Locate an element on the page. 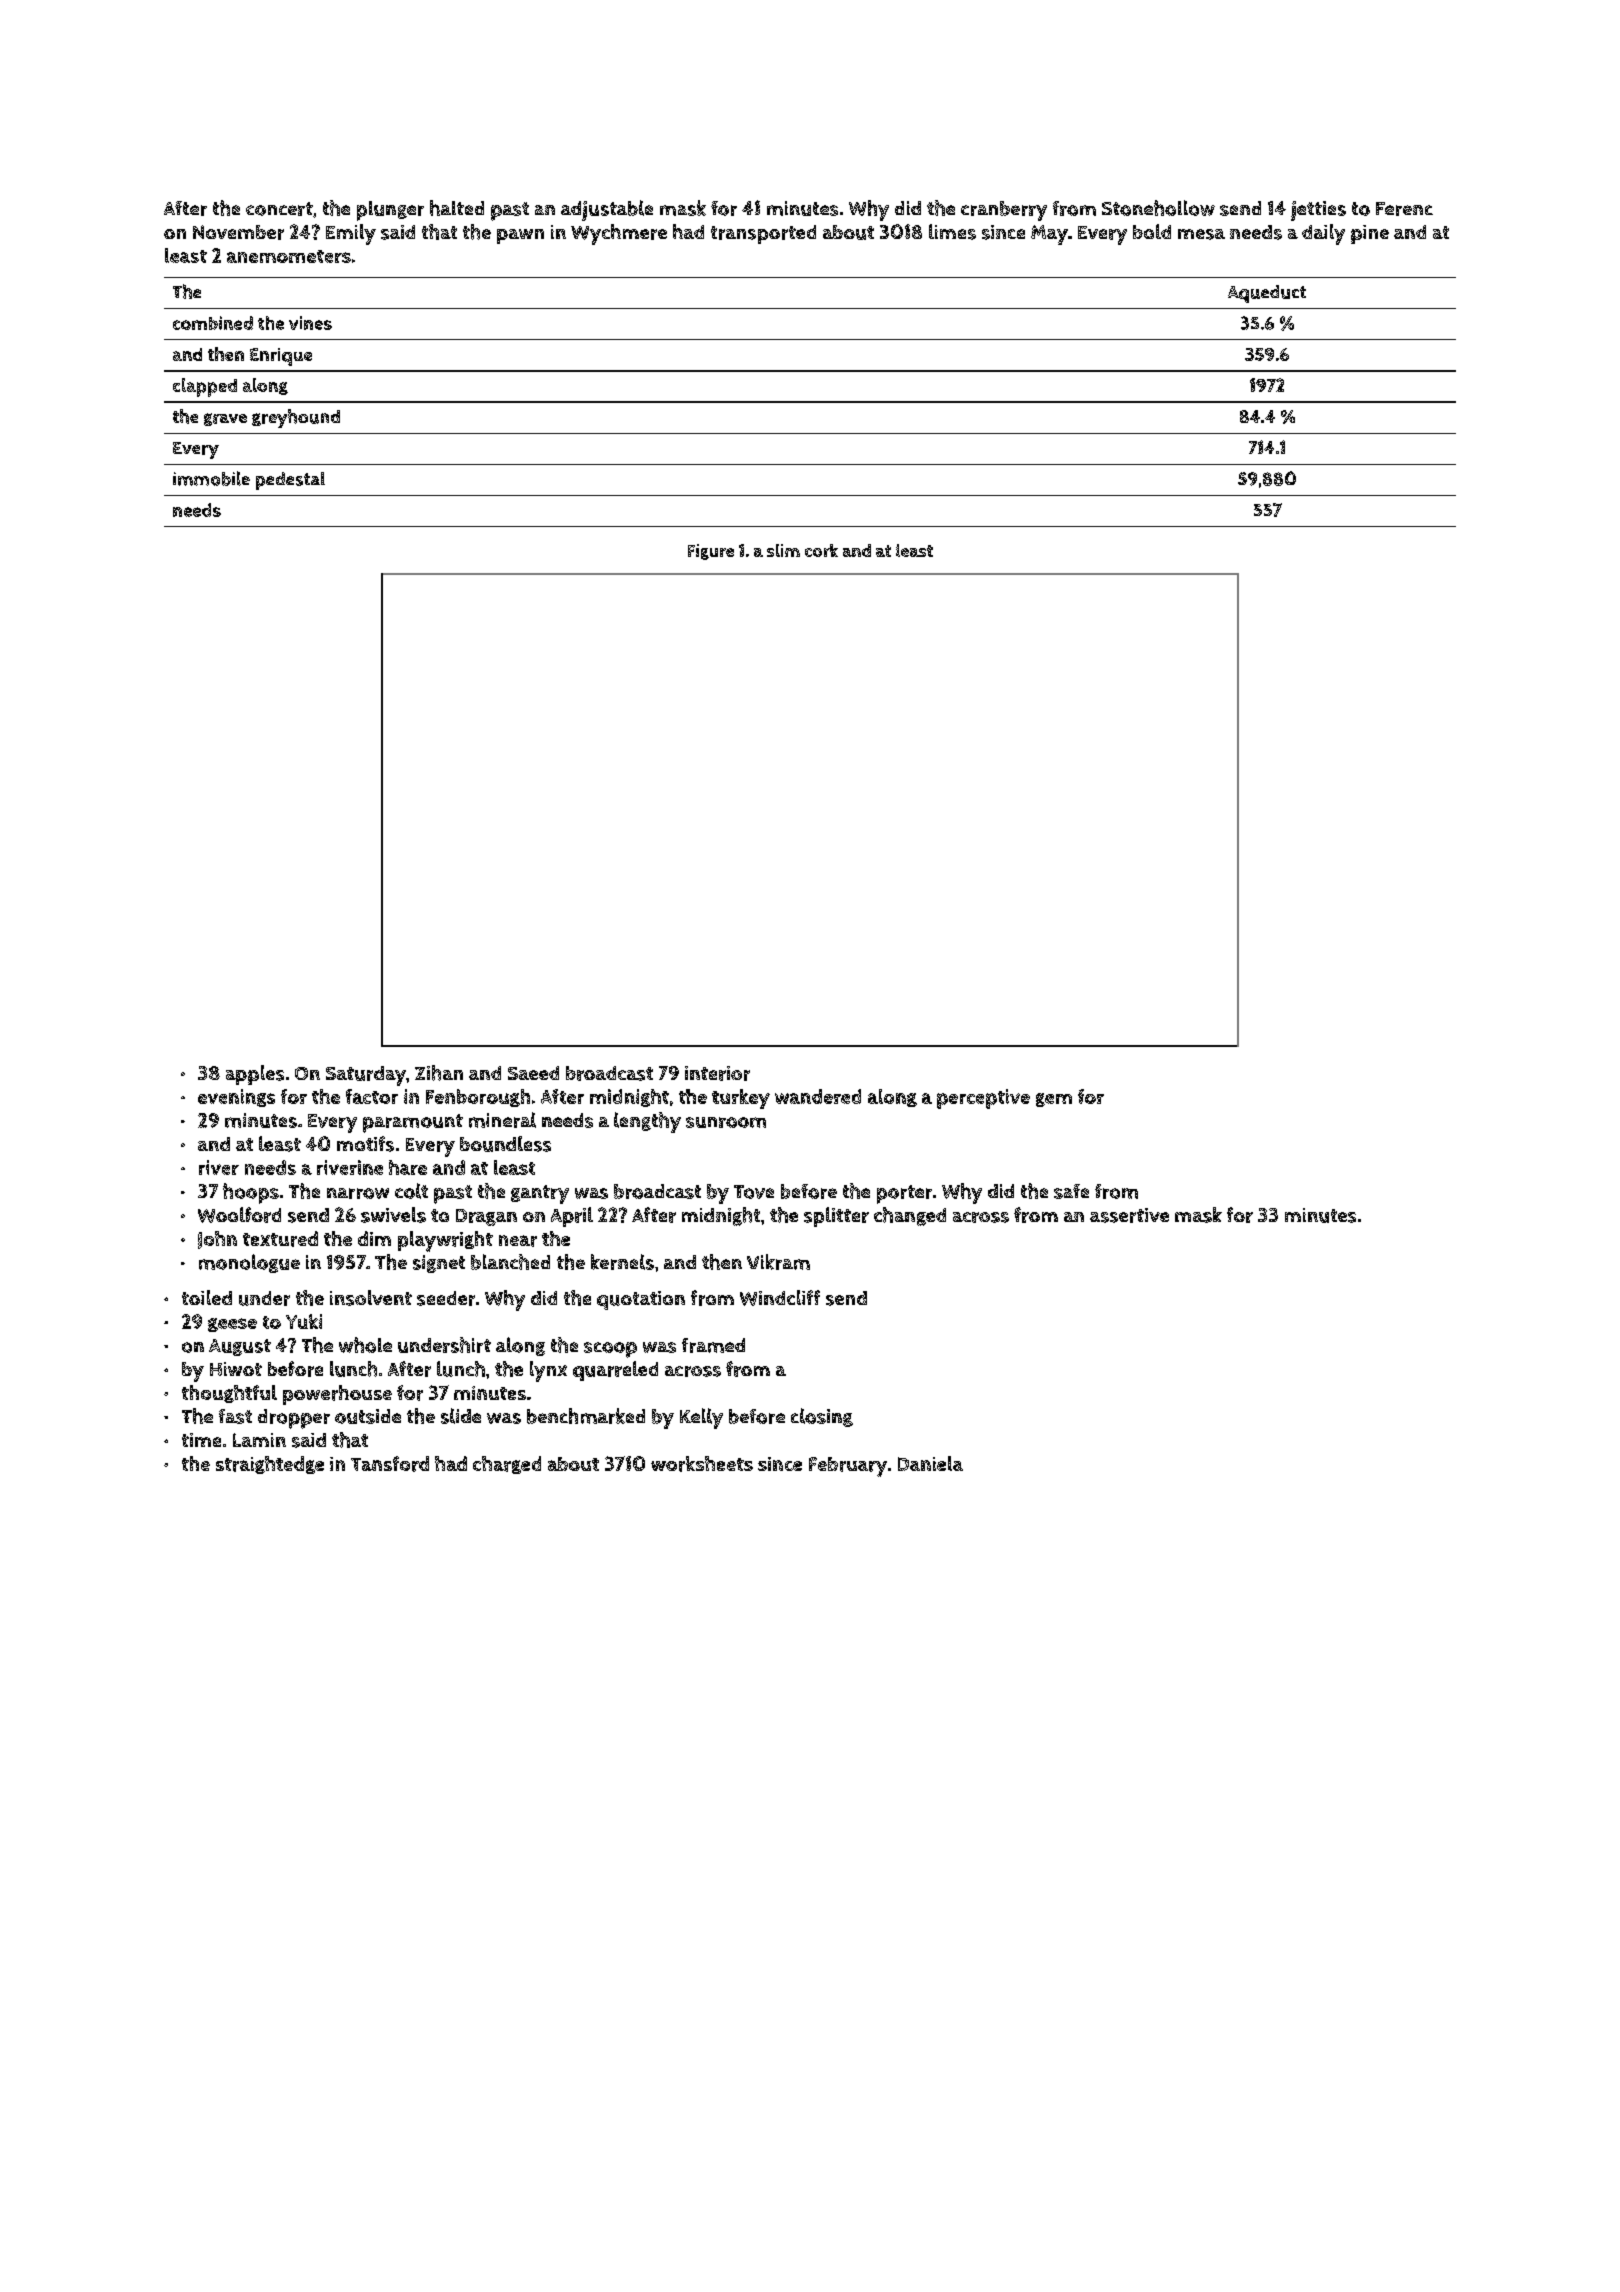  apples is located at coordinates (255, 1075).
